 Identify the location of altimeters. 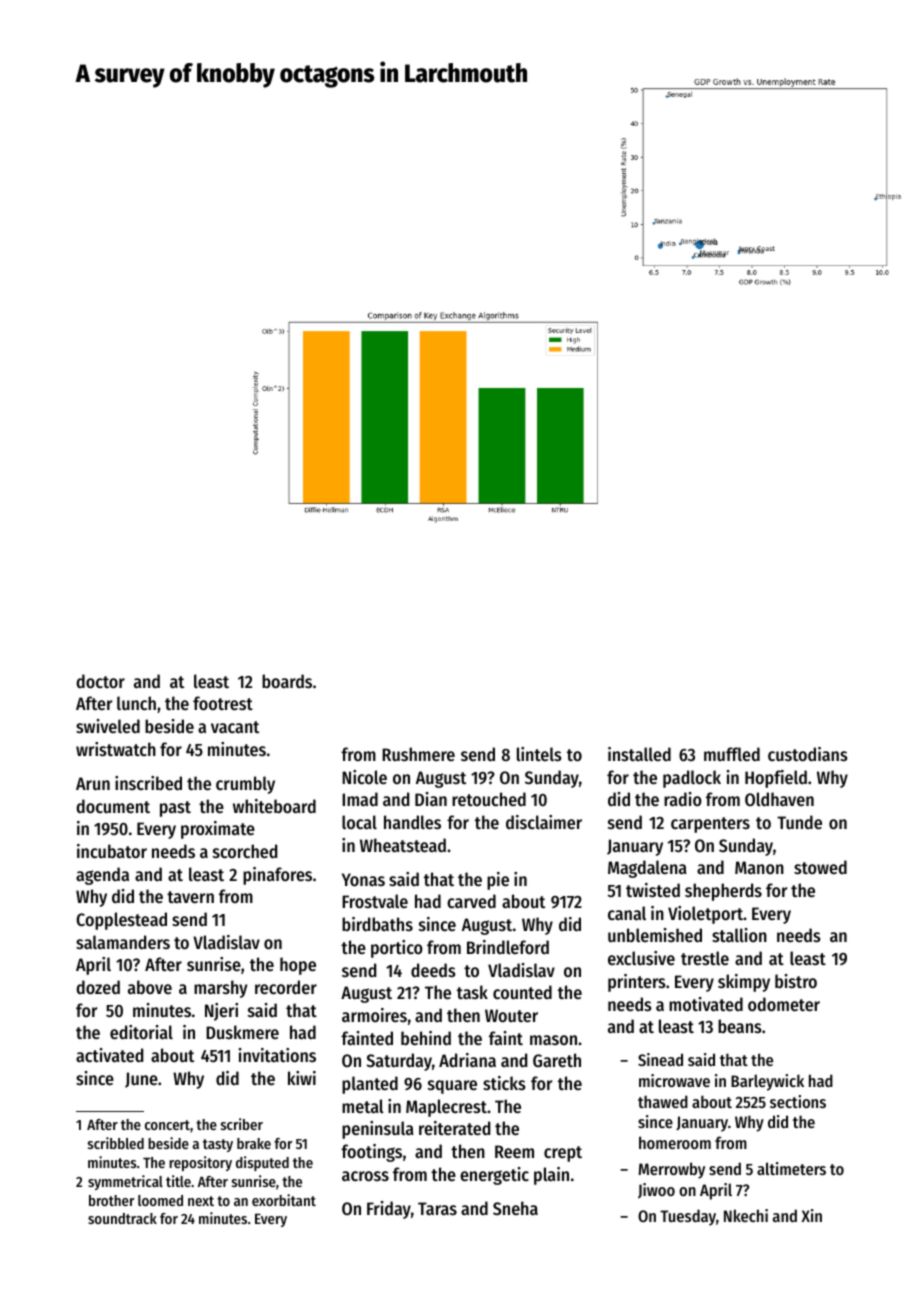
(791, 1168).
